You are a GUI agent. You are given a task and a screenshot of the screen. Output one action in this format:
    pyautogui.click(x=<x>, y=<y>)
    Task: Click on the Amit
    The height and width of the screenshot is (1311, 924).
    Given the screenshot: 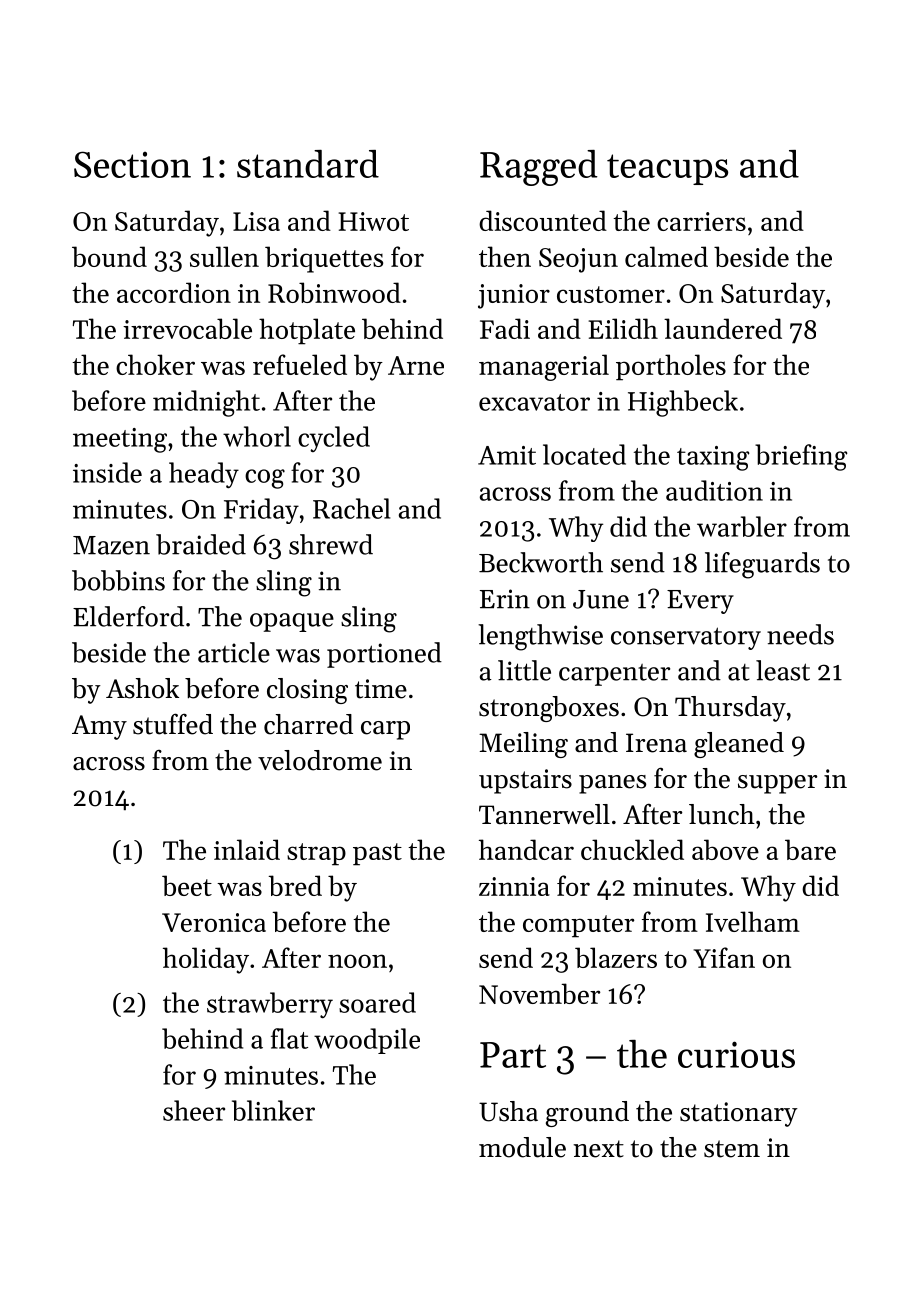 What is the action you would take?
    pyautogui.click(x=507, y=455)
